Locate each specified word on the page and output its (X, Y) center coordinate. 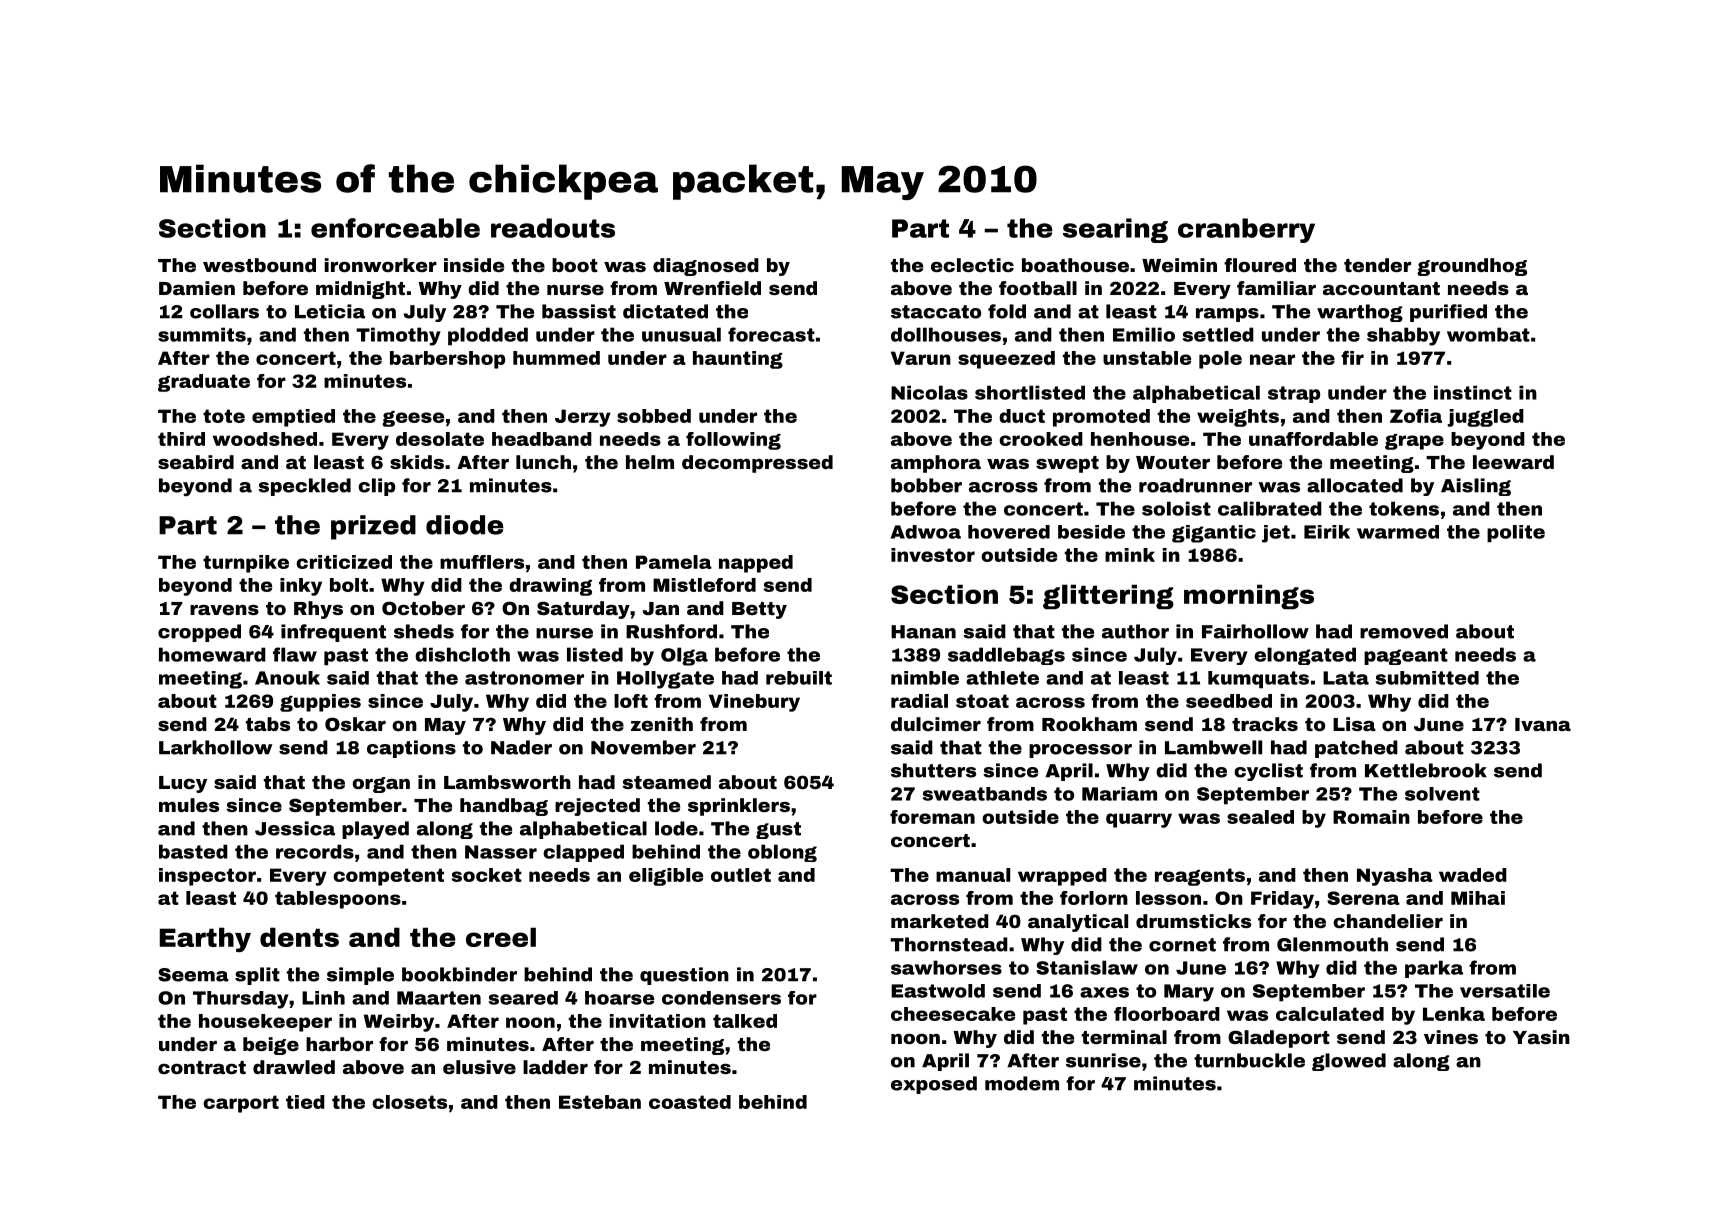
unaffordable (1313, 439)
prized (373, 527)
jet (1276, 534)
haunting (738, 360)
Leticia (330, 311)
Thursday (241, 1000)
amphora (936, 464)
